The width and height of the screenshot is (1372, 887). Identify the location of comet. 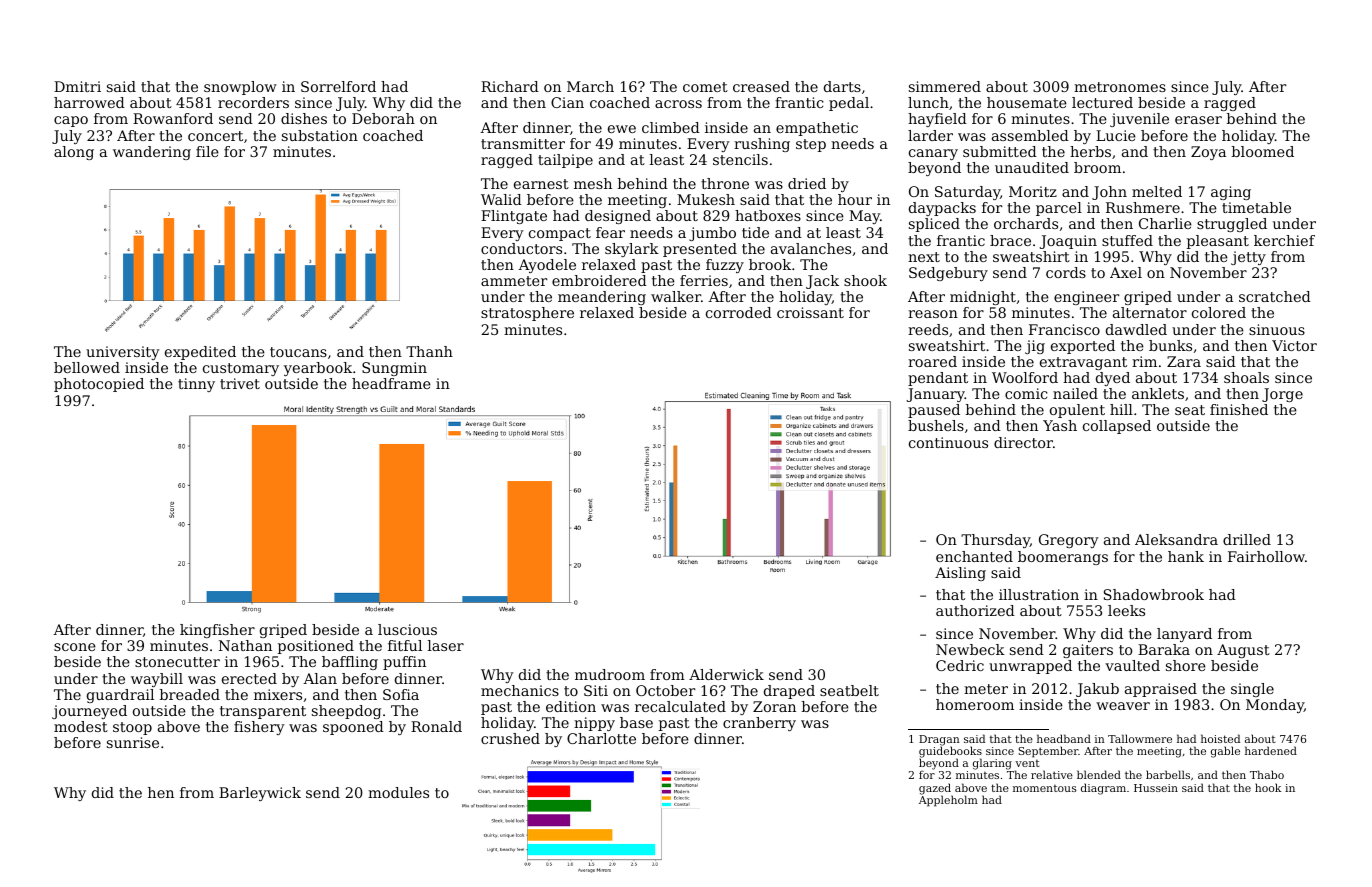
(705, 87).
